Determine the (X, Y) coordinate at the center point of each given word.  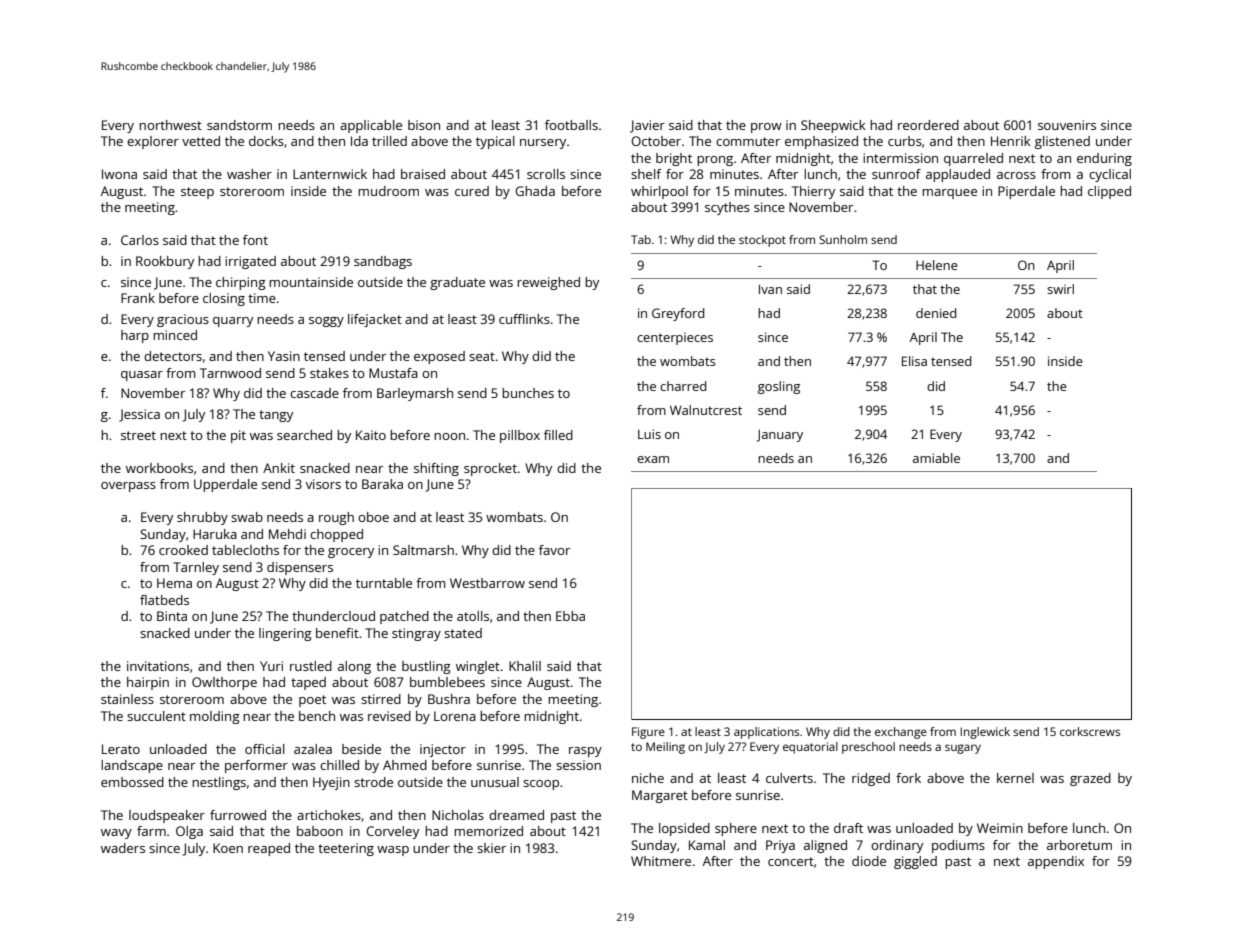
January (780, 435)
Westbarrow (487, 583)
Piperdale (1026, 192)
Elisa (914, 361)
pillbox (520, 436)
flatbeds (164, 600)
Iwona (119, 174)
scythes (727, 208)
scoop (541, 785)
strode (373, 782)
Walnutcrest (706, 410)
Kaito (371, 435)
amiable (936, 458)
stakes (329, 373)
